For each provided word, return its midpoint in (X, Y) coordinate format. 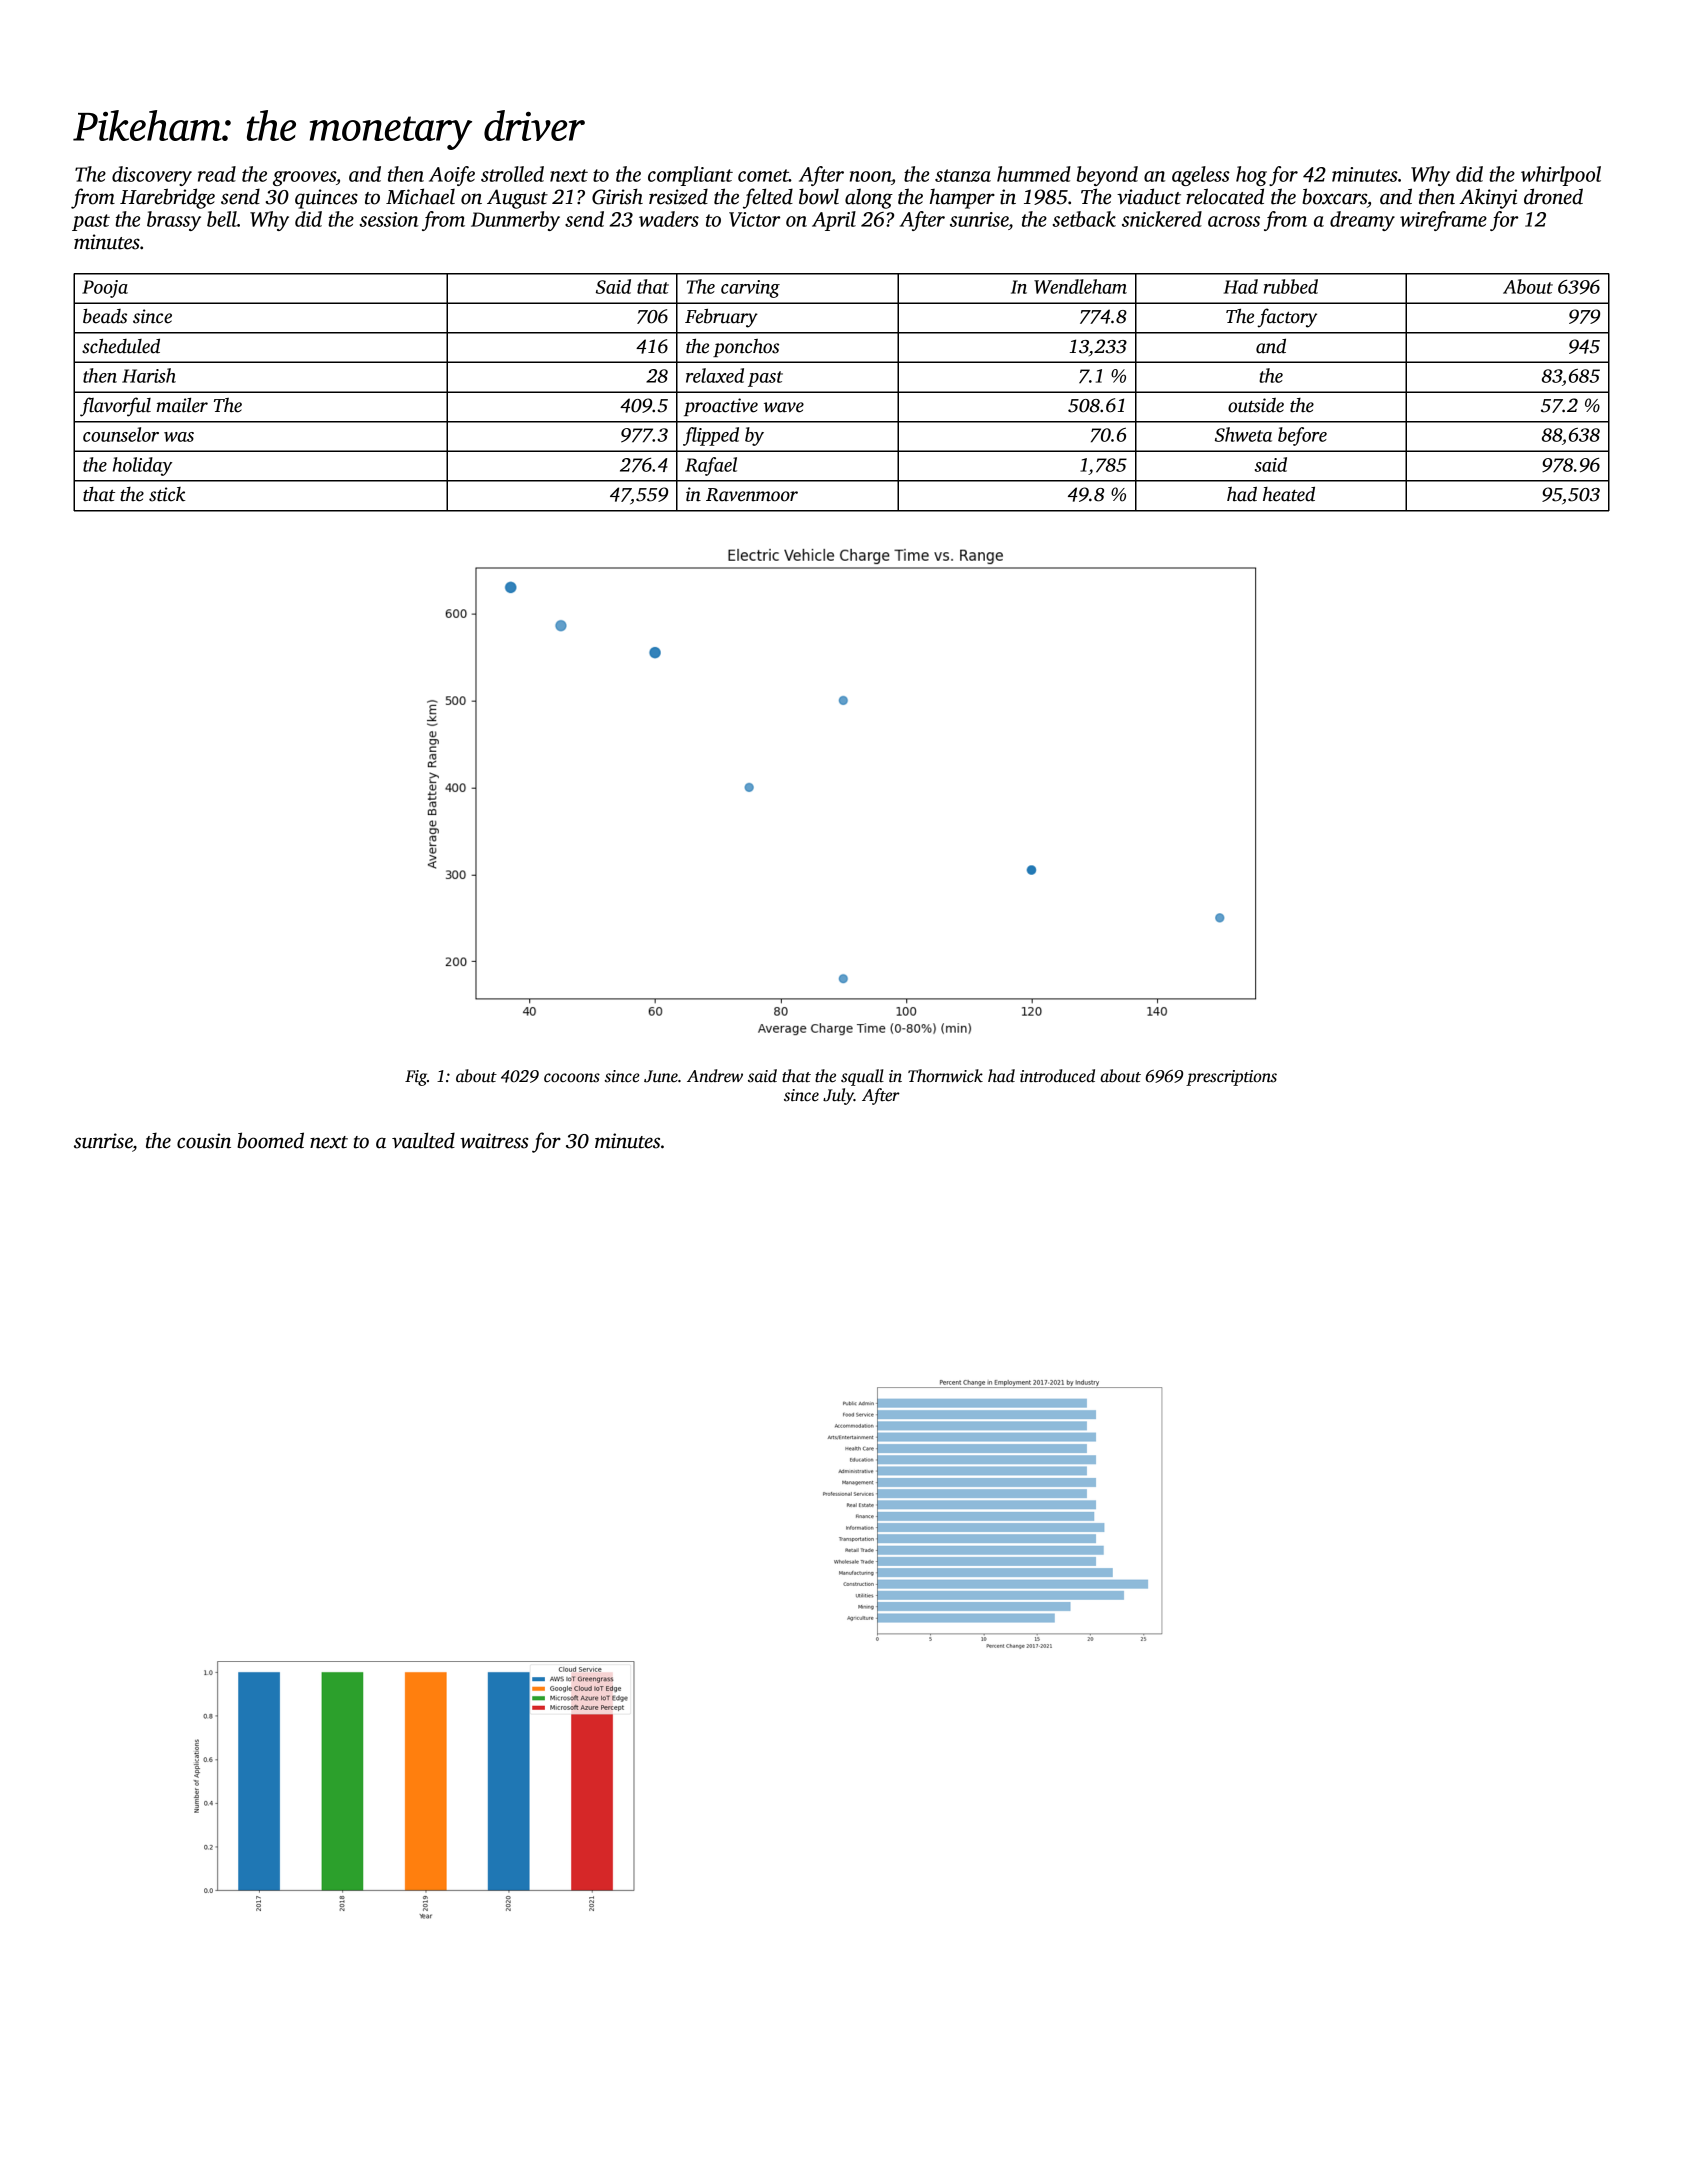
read (217, 174)
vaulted (423, 1140)
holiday (142, 466)
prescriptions (1231, 1078)
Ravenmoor (752, 495)
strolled (512, 174)
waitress (494, 1141)
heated (1289, 494)
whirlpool (1561, 176)
